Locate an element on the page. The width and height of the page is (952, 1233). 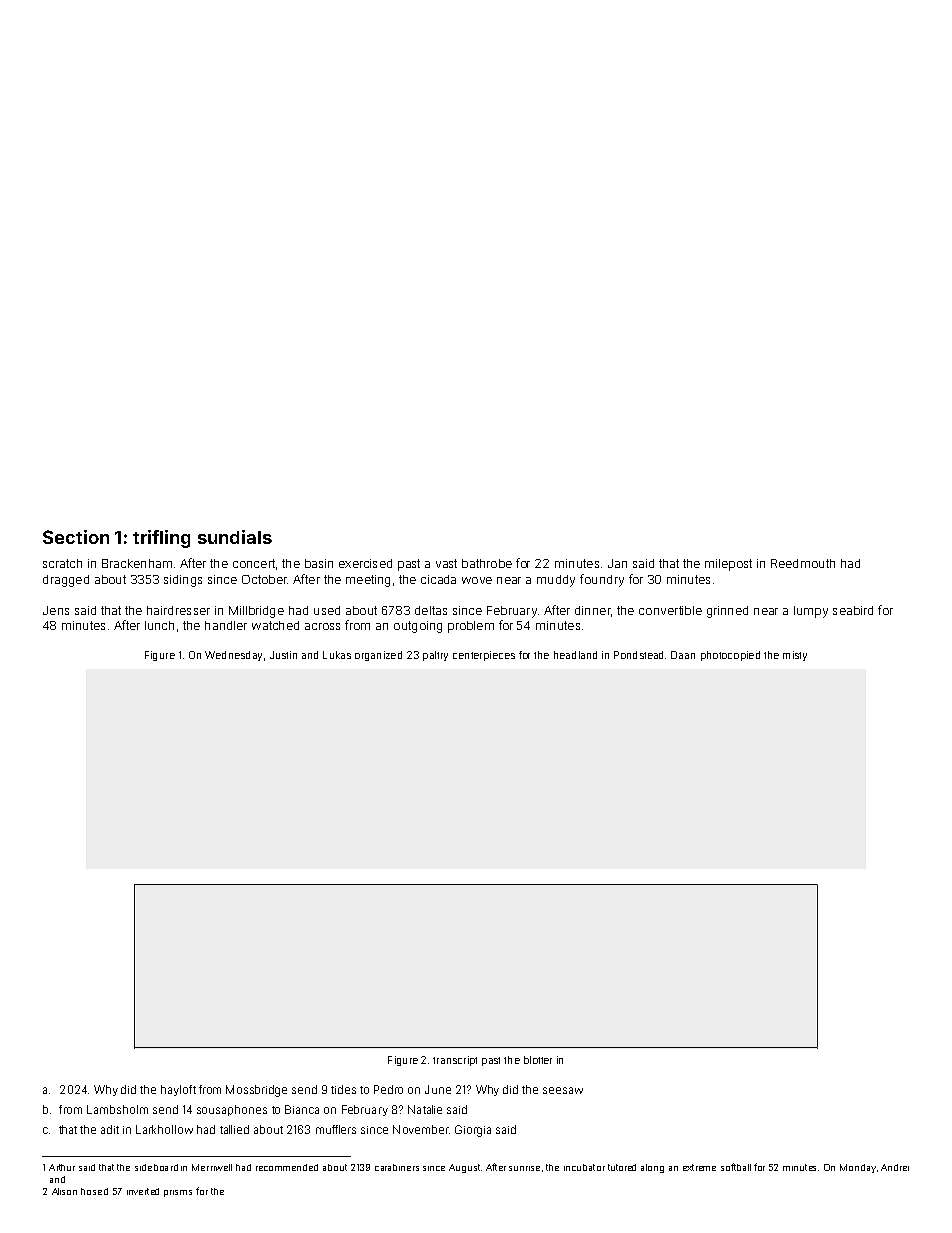
bathrobe is located at coordinates (487, 563).
